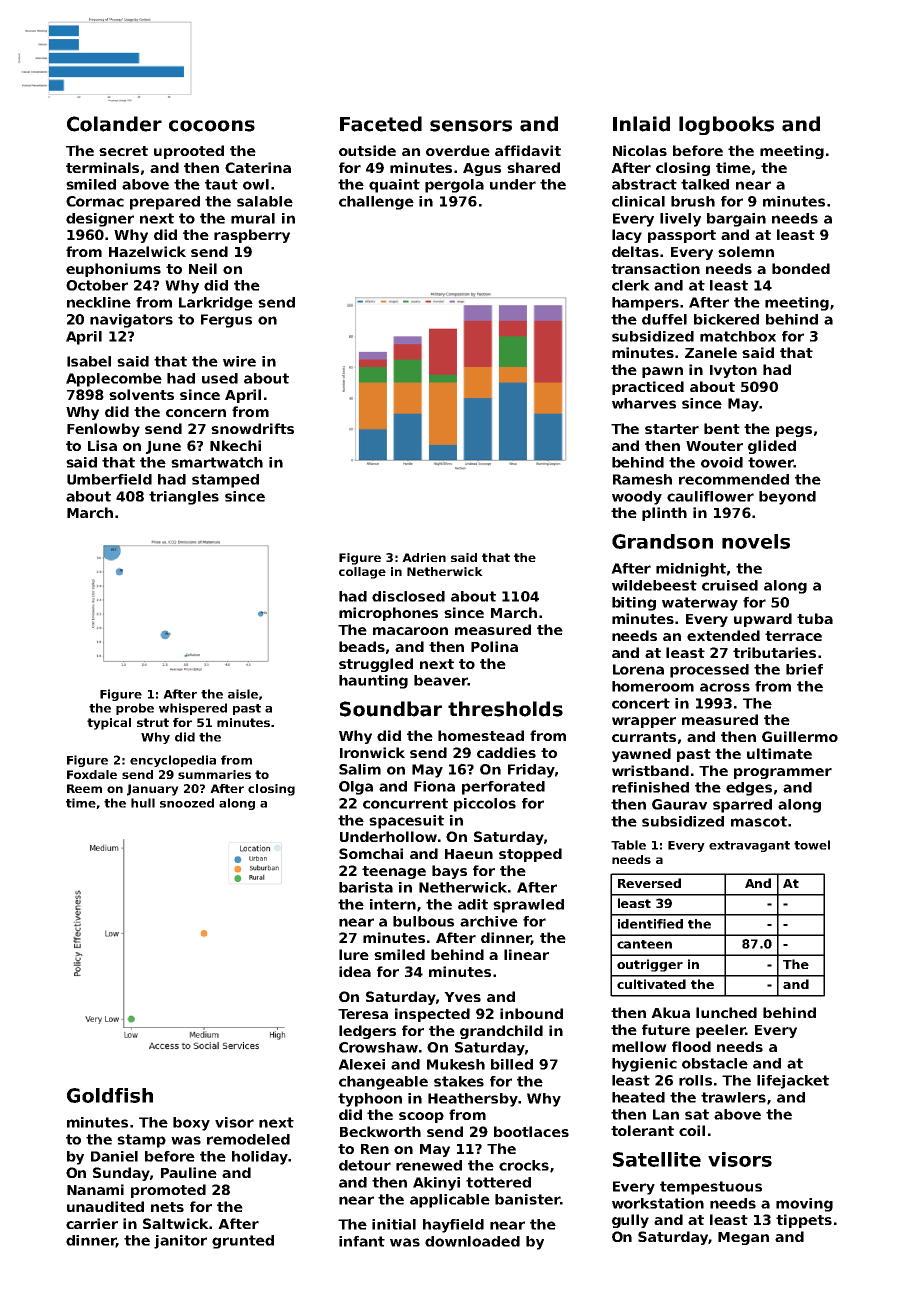  What do you see at coordinates (92, 1223) in the screenshot?
I see `carrier` at bounding box center [92, 1223].
